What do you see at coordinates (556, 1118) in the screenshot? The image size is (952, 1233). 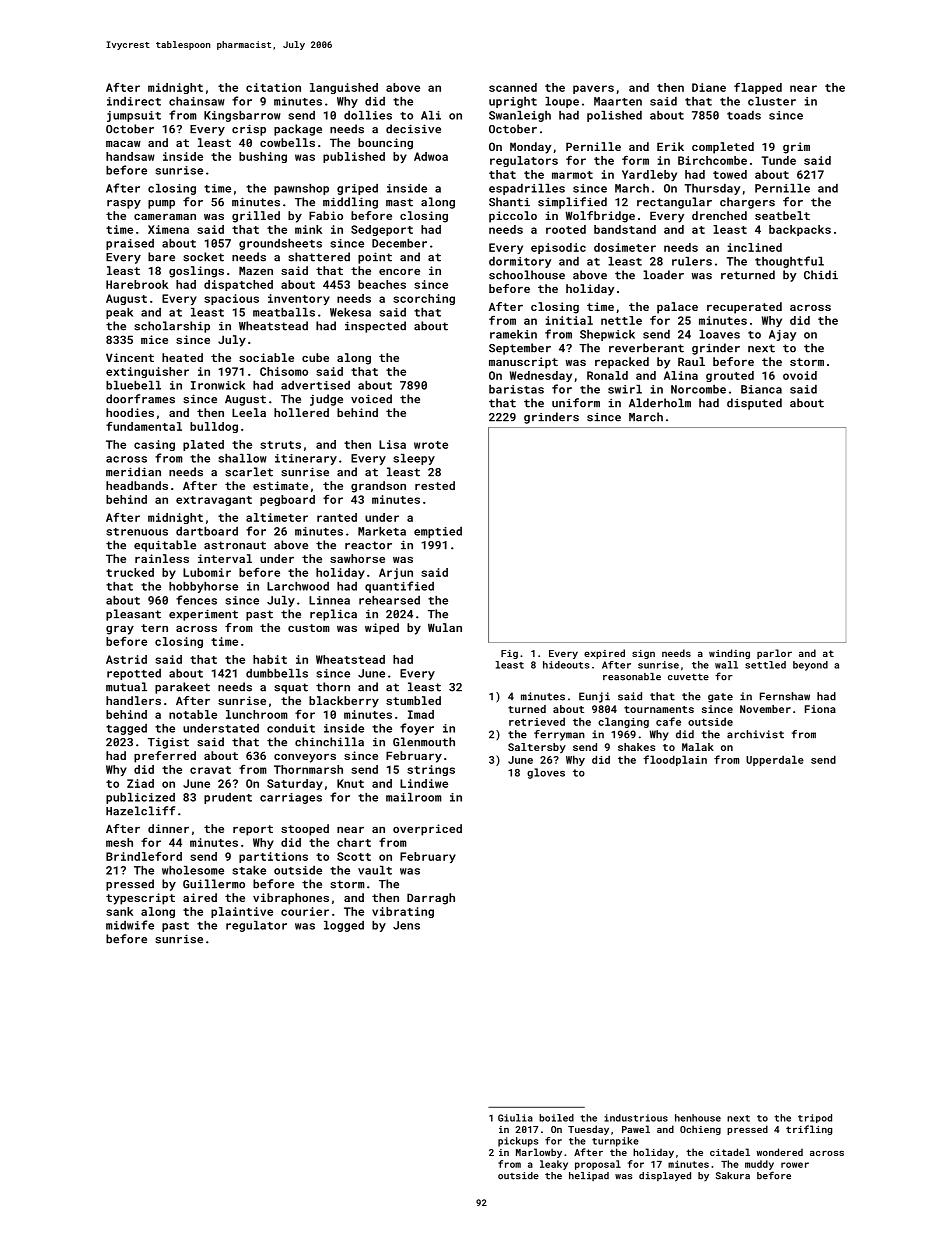 I see `boiled` at bounding box center [556, 1118].
